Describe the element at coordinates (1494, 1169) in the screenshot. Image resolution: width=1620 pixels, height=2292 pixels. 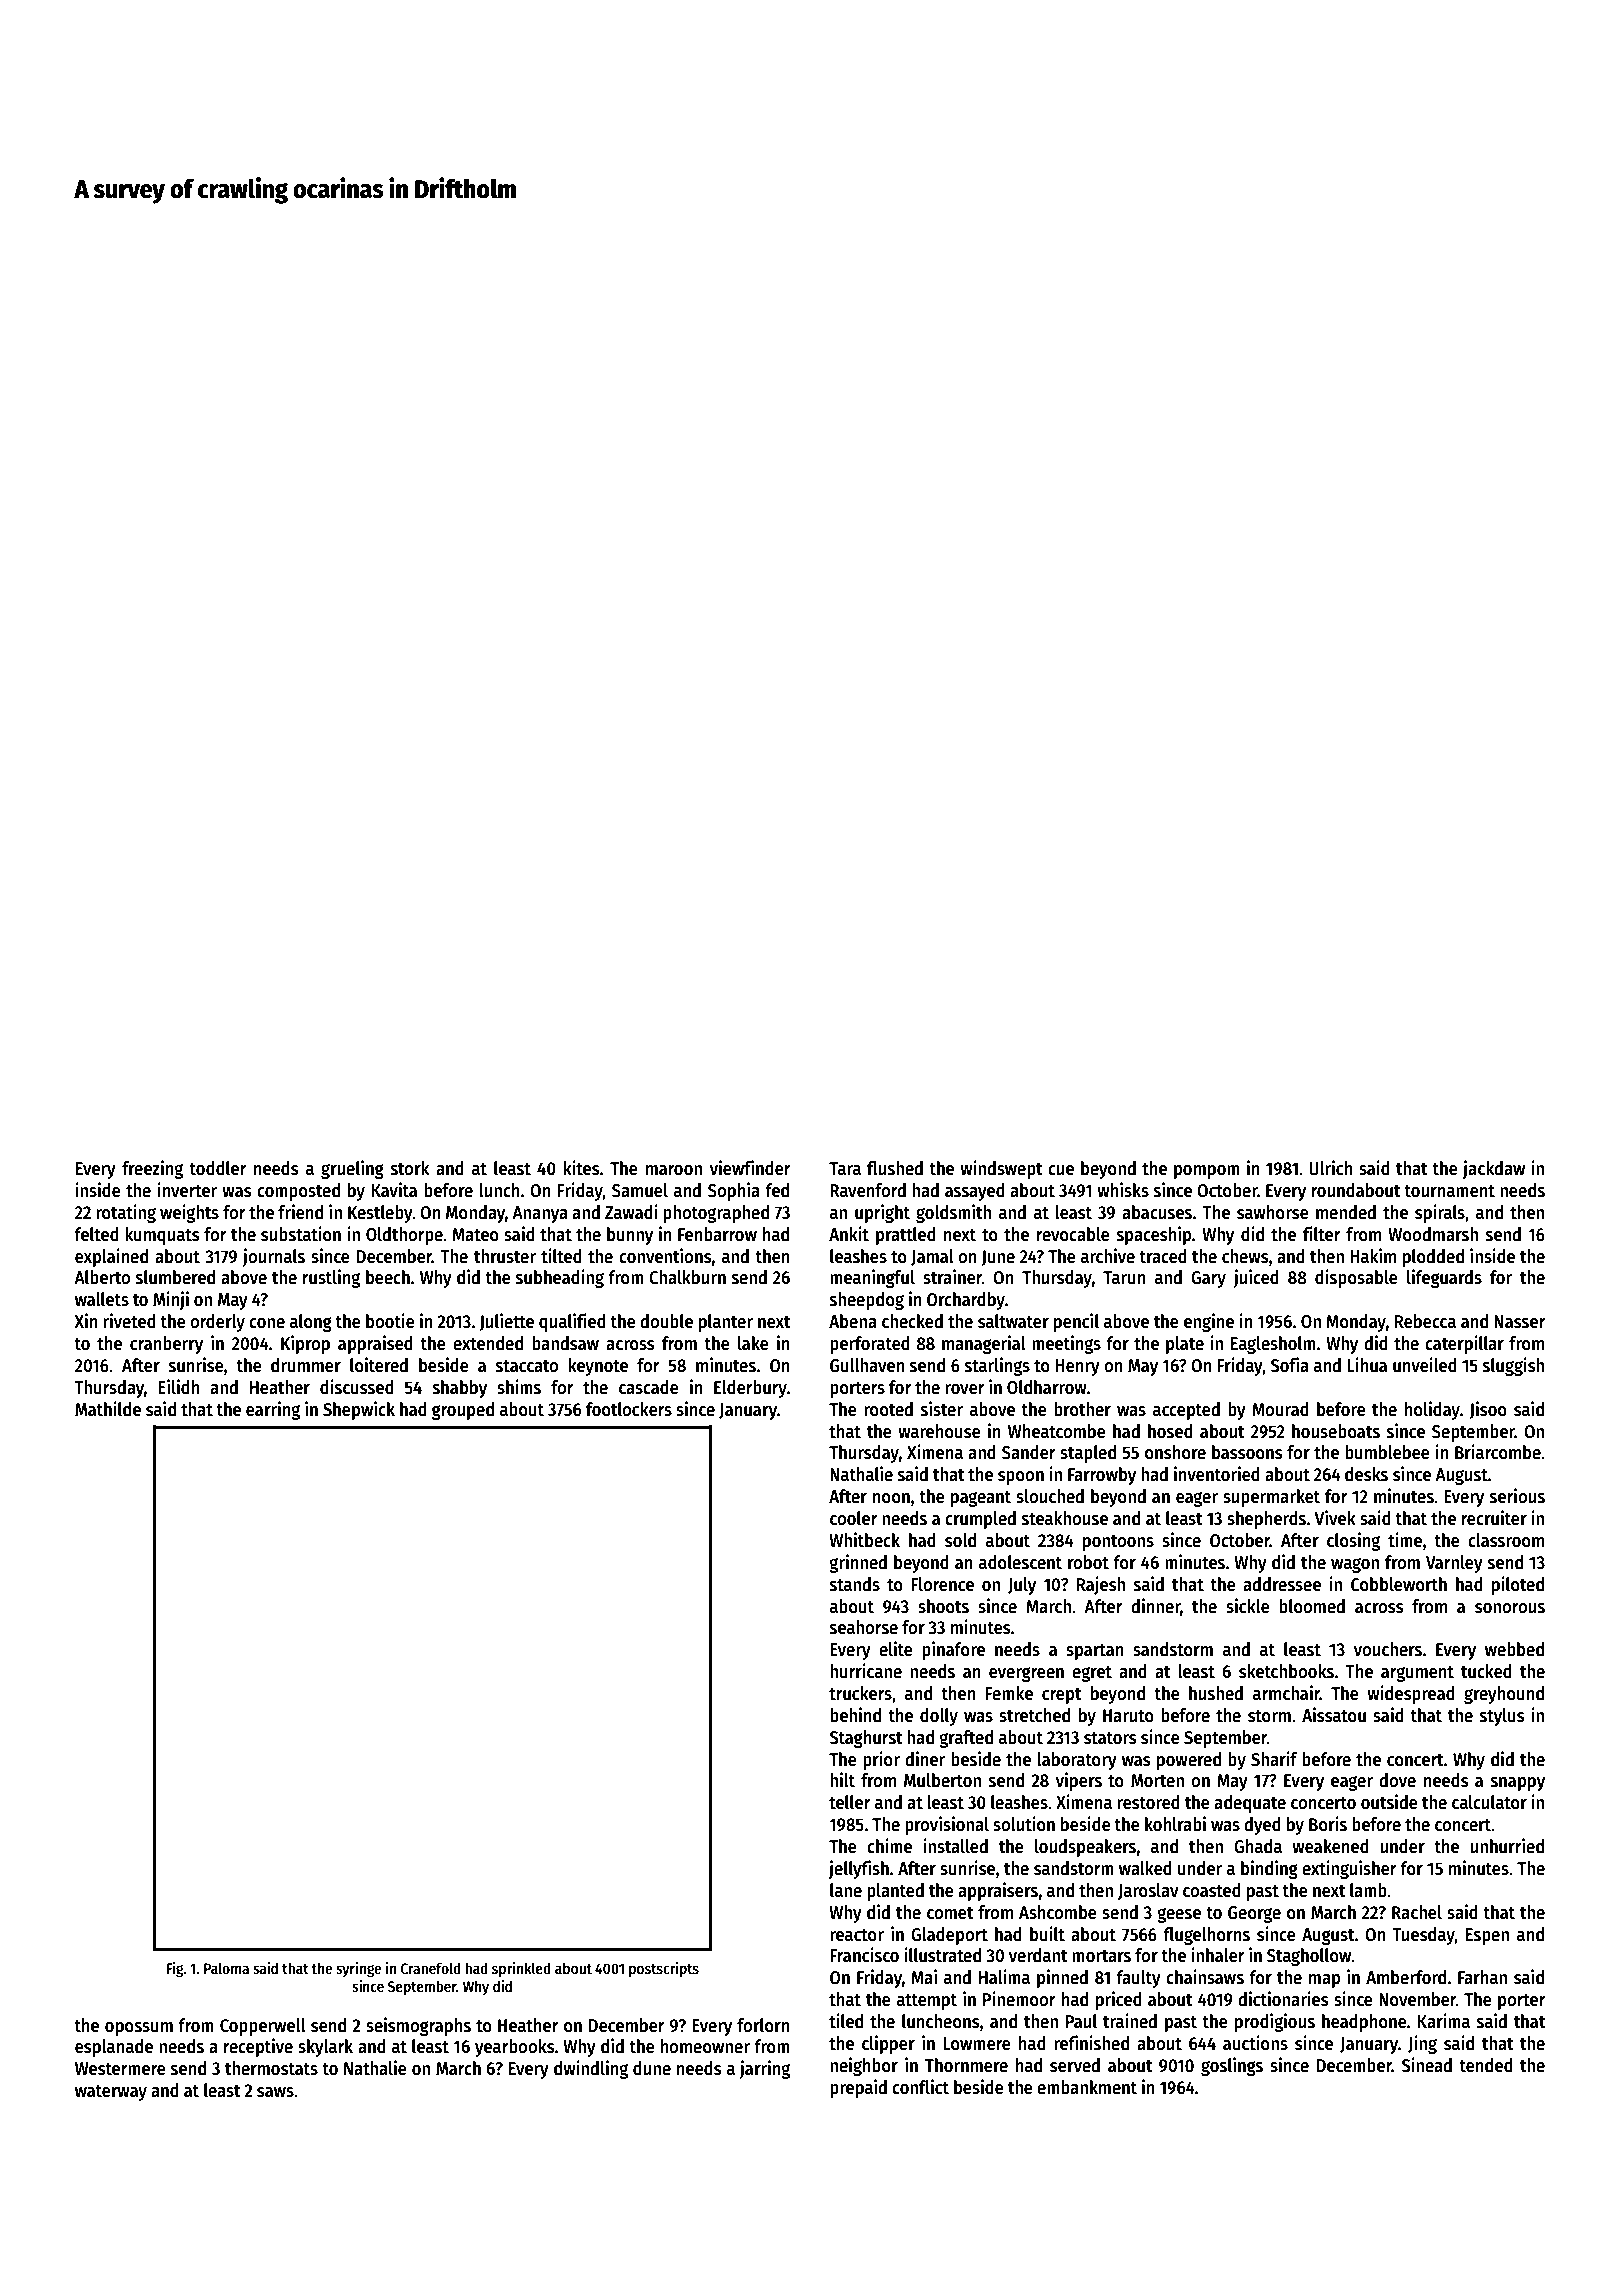
I see `jackdaw` at that location.
